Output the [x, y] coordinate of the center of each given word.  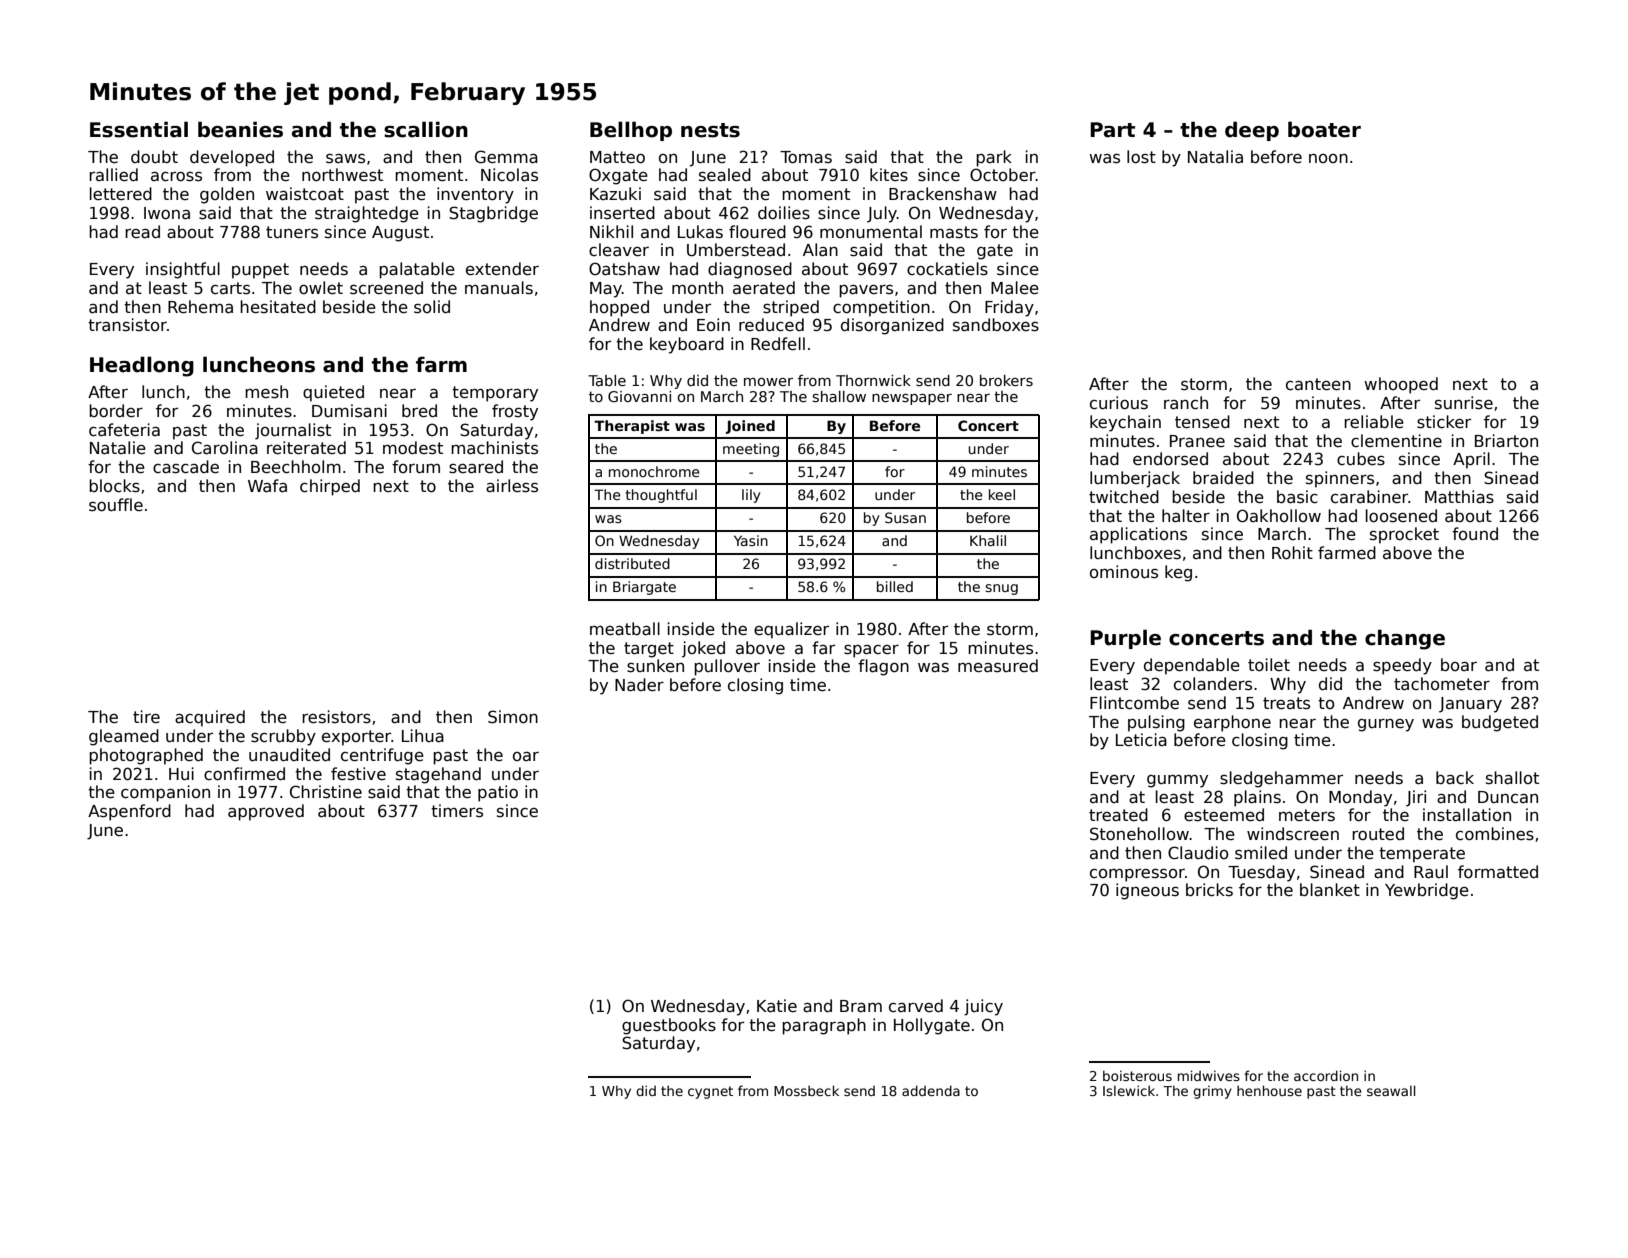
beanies [240, 129]
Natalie [118, 448]
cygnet [710, 1092]
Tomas [806, 157]
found [1475, 533]
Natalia [1215, 157]
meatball [625, 629]
